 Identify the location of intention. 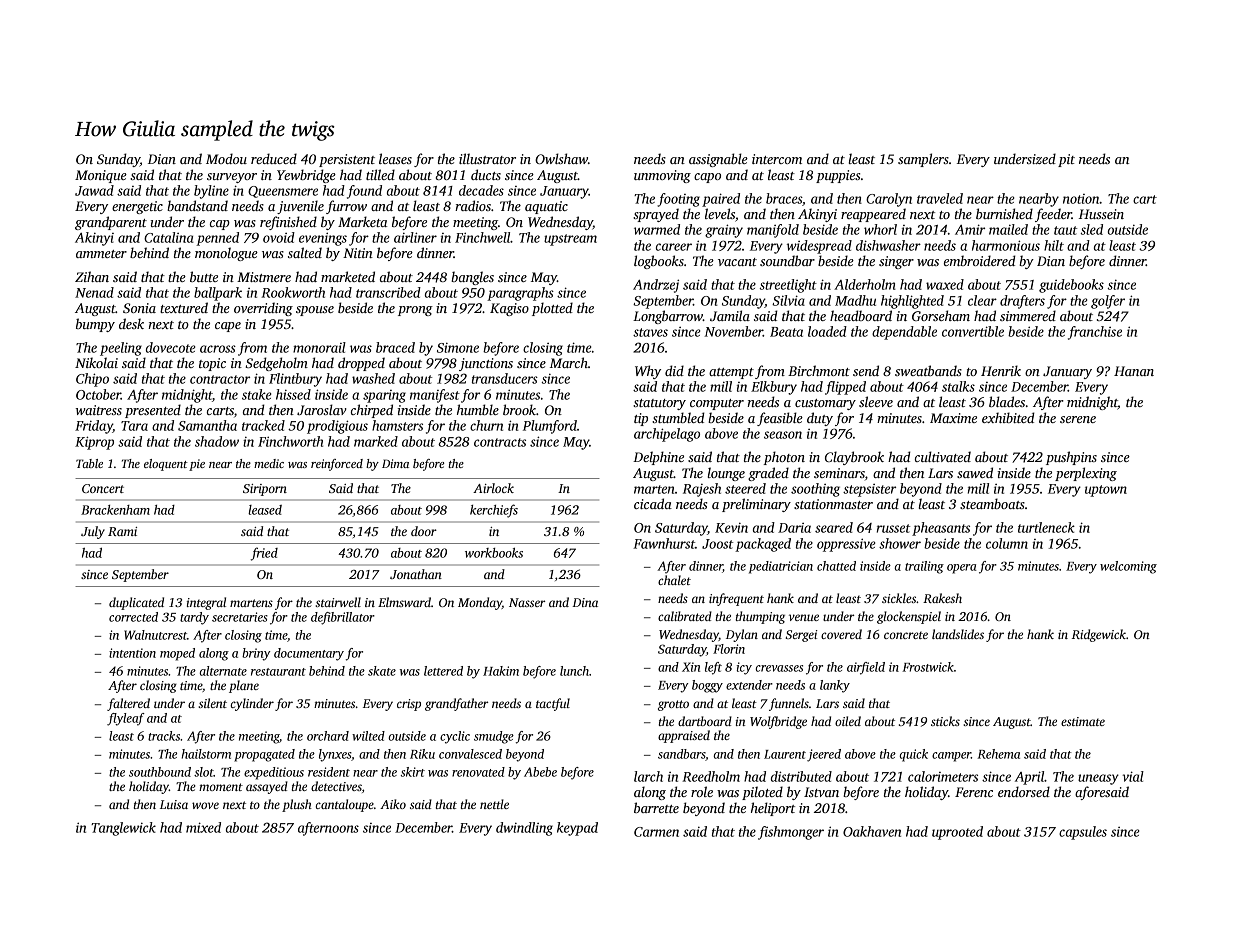
(132, 653).
